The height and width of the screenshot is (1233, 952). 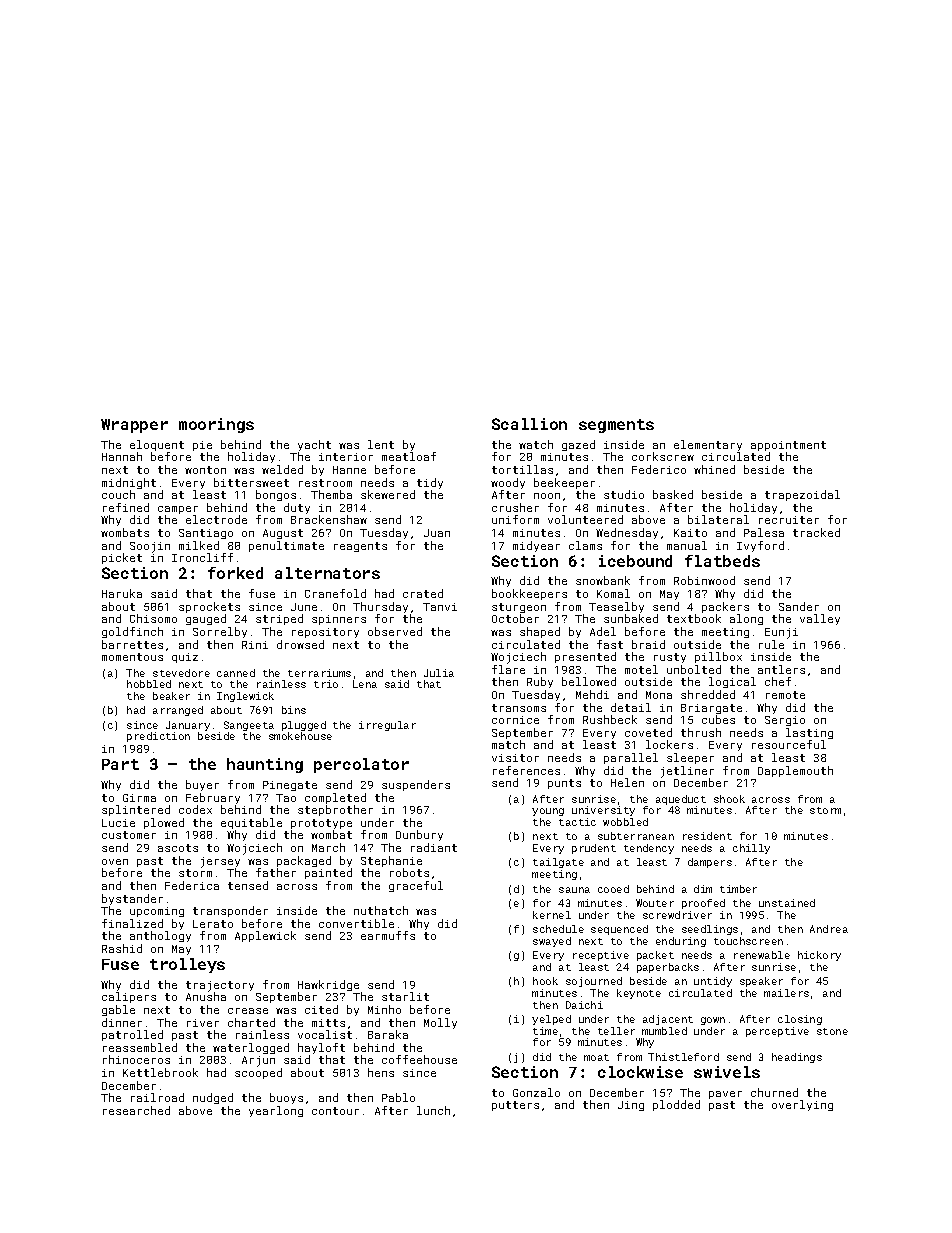 What do you see at coordinates (388, 494) in the screenshot?
I see `skewered` at bounding box center [388, 494].
